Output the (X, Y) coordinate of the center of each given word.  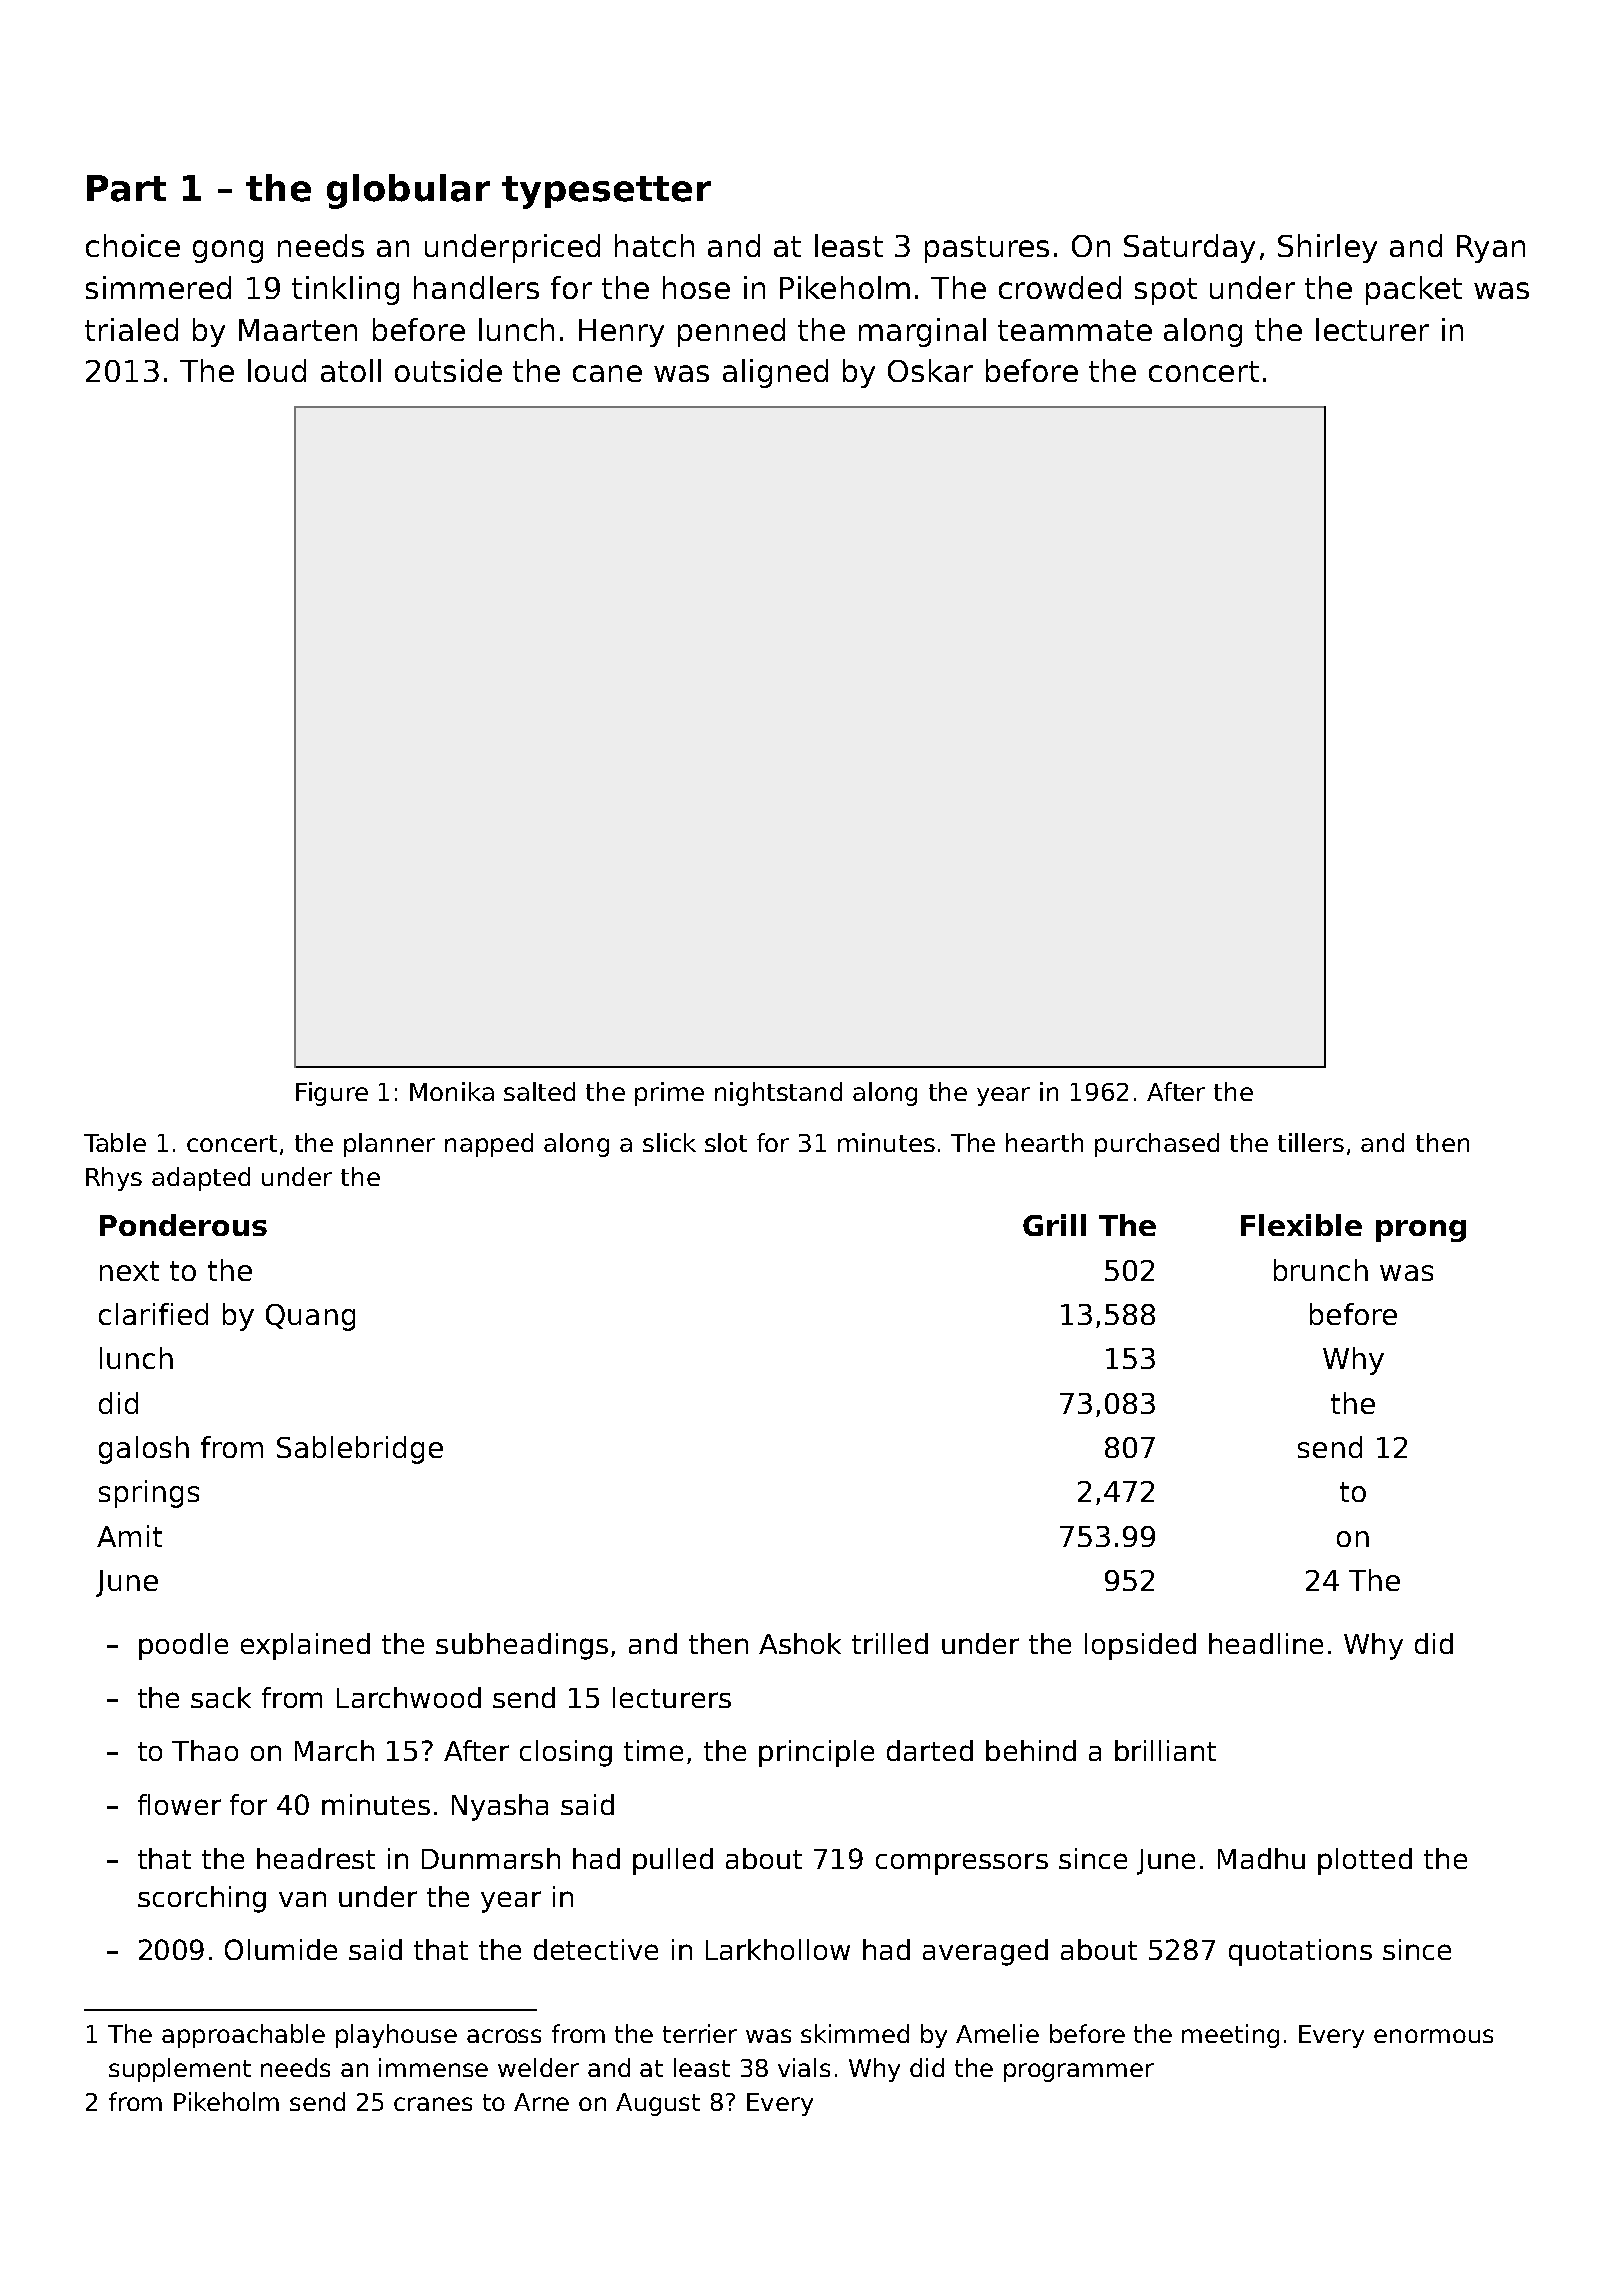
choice (133, 245)
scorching (202, 1899)
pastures (987, 249)
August (658, 2104)
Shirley (1327, 248)
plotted (1365, 1861)
